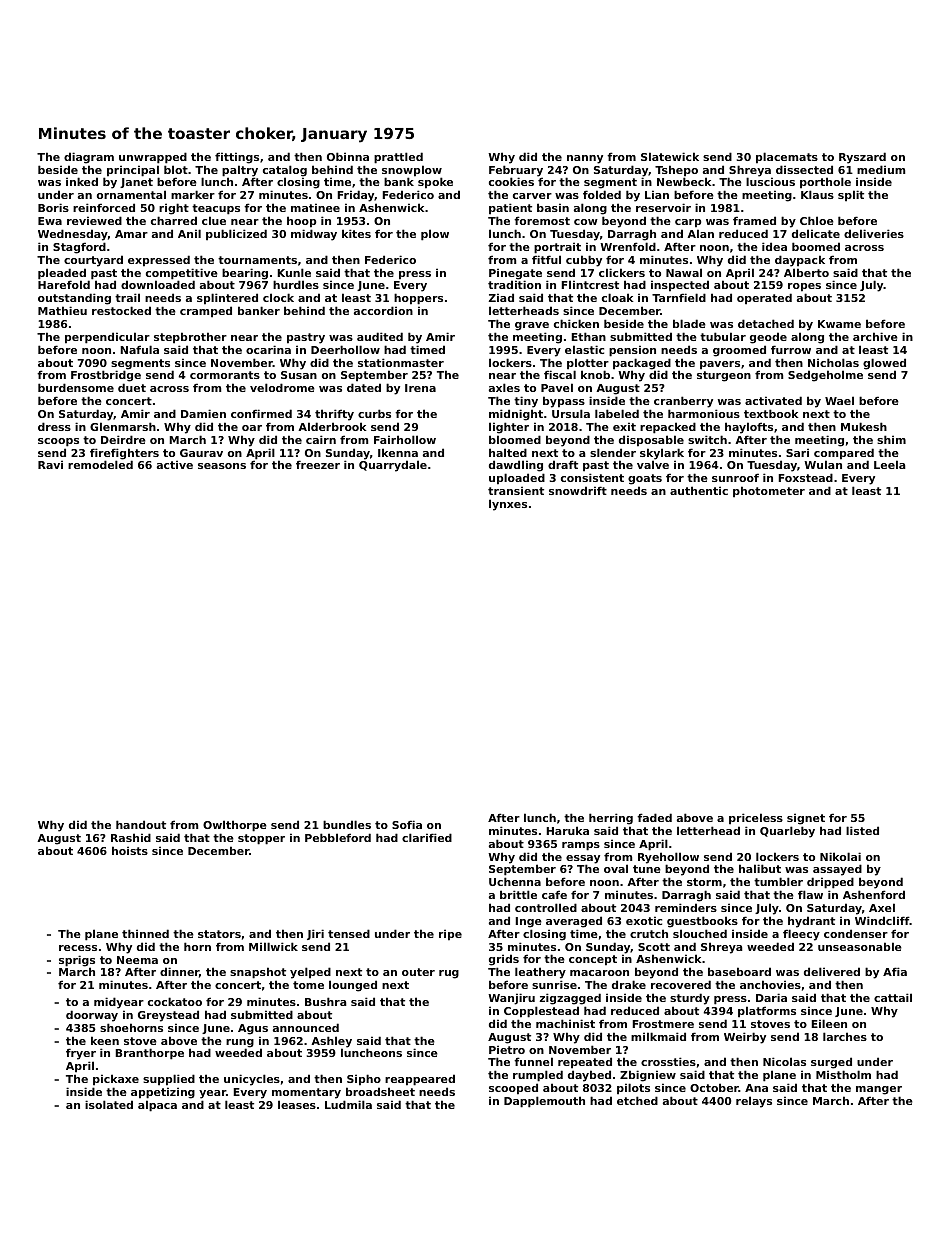  What do you see at coordinates (261, 413) in the screenshot?
I see `confirmed` at bounding box center [261, 413].
